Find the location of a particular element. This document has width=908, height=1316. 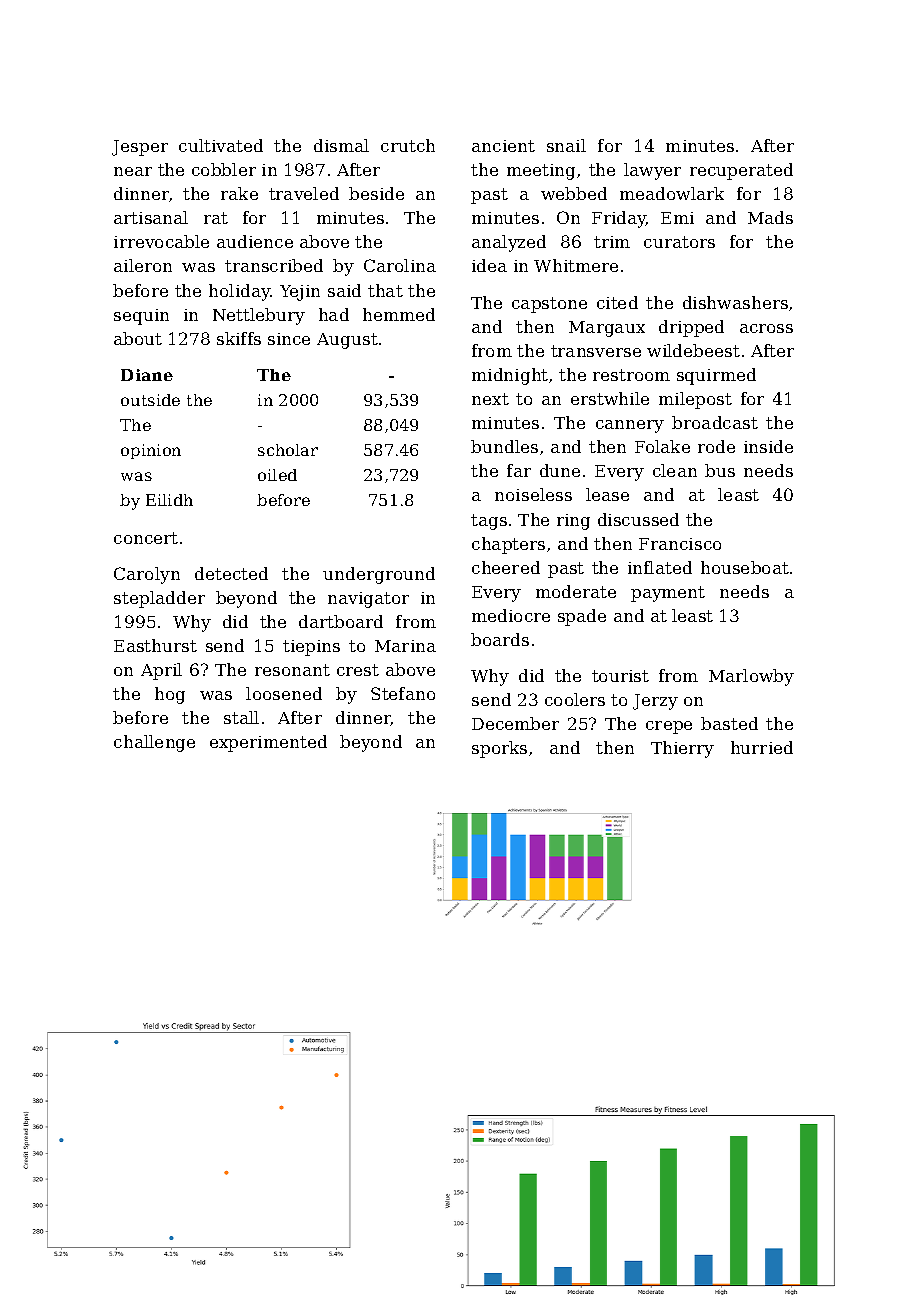

experimented is located at coordinates (268, 743).
